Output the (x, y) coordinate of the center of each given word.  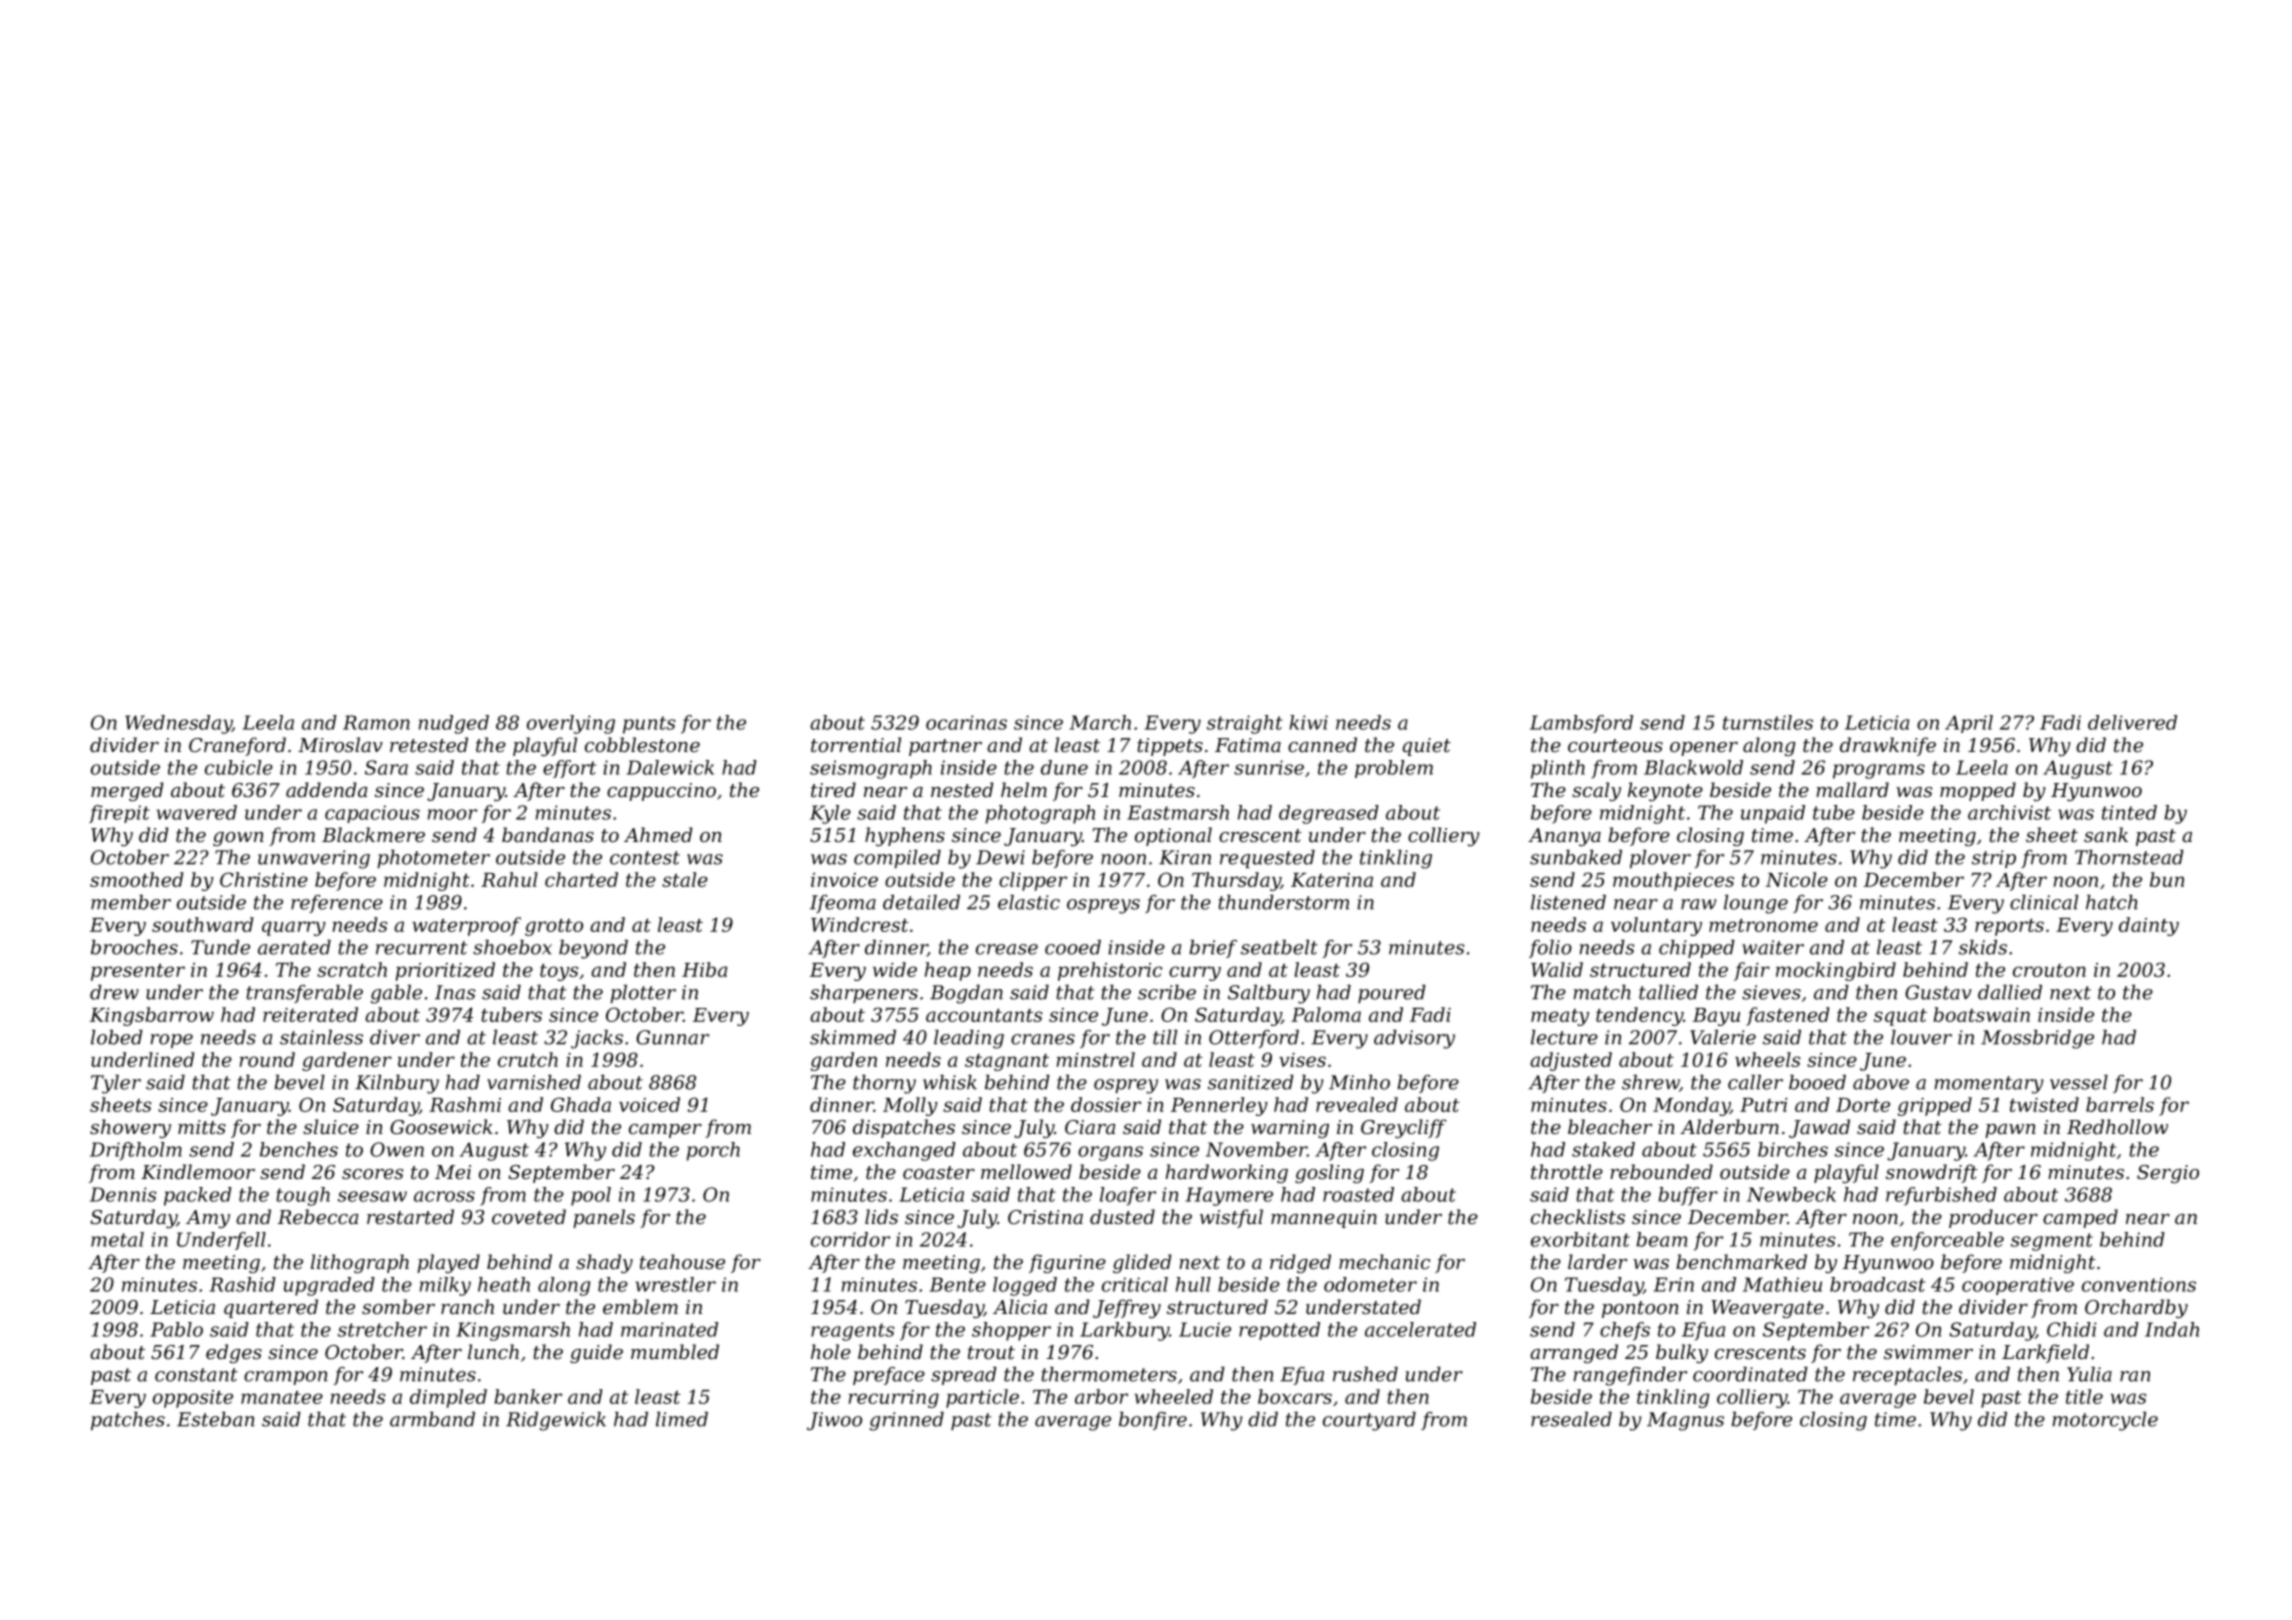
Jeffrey (1127, 1308)
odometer (1370, 1284)
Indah (2172, 1329)
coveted (529, 1216)
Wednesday (178, 724)
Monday (1691, 1106)
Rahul (509, 879)
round (267, 1059)
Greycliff (1404, 1128)
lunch (493, 1351)
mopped (1978, 791)
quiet (1426, 747)
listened (1568, 902)
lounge (1756, 904)
